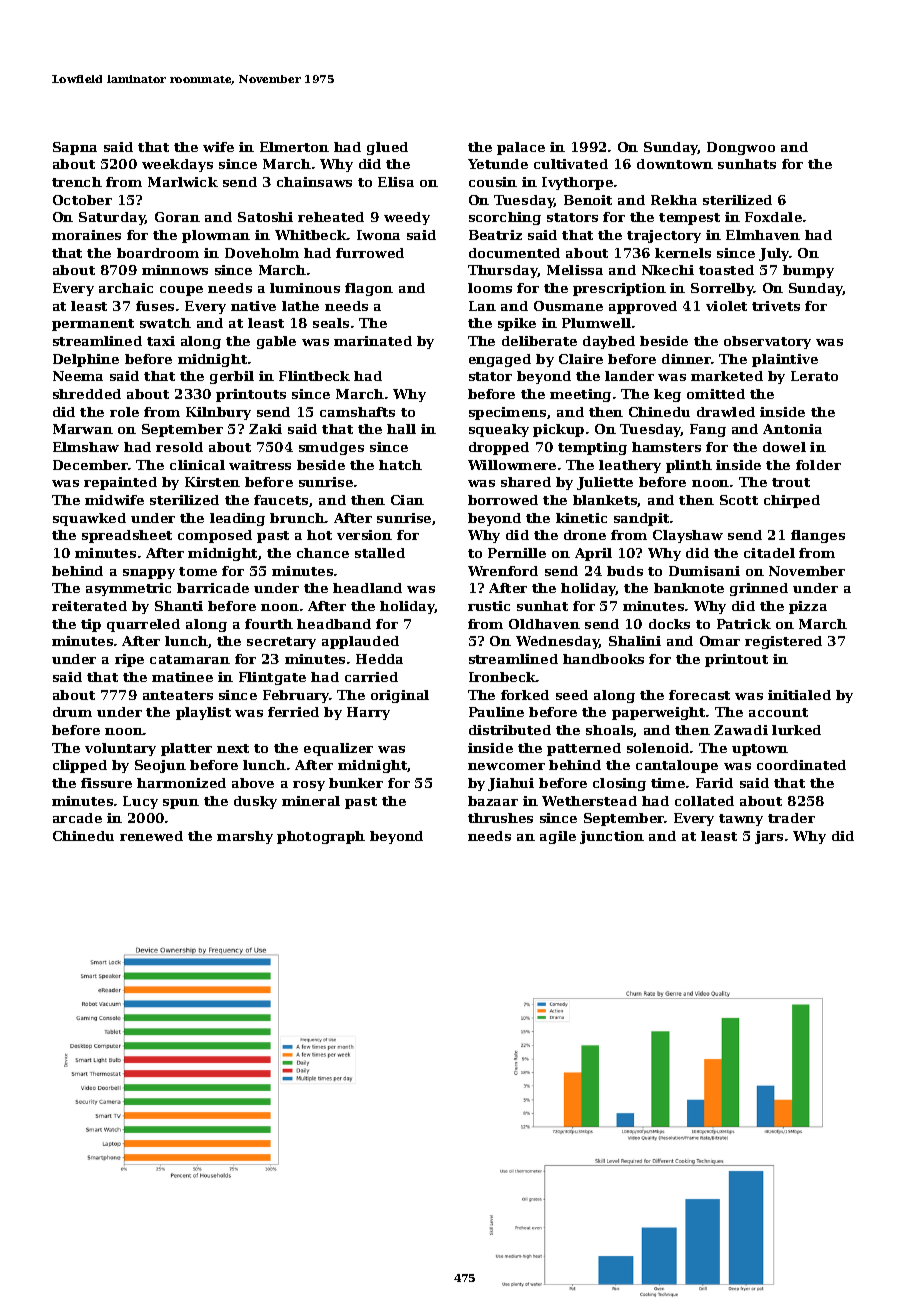 This document has height=1316, width=908. I want to click on Ousmane, so click(568, 306).
